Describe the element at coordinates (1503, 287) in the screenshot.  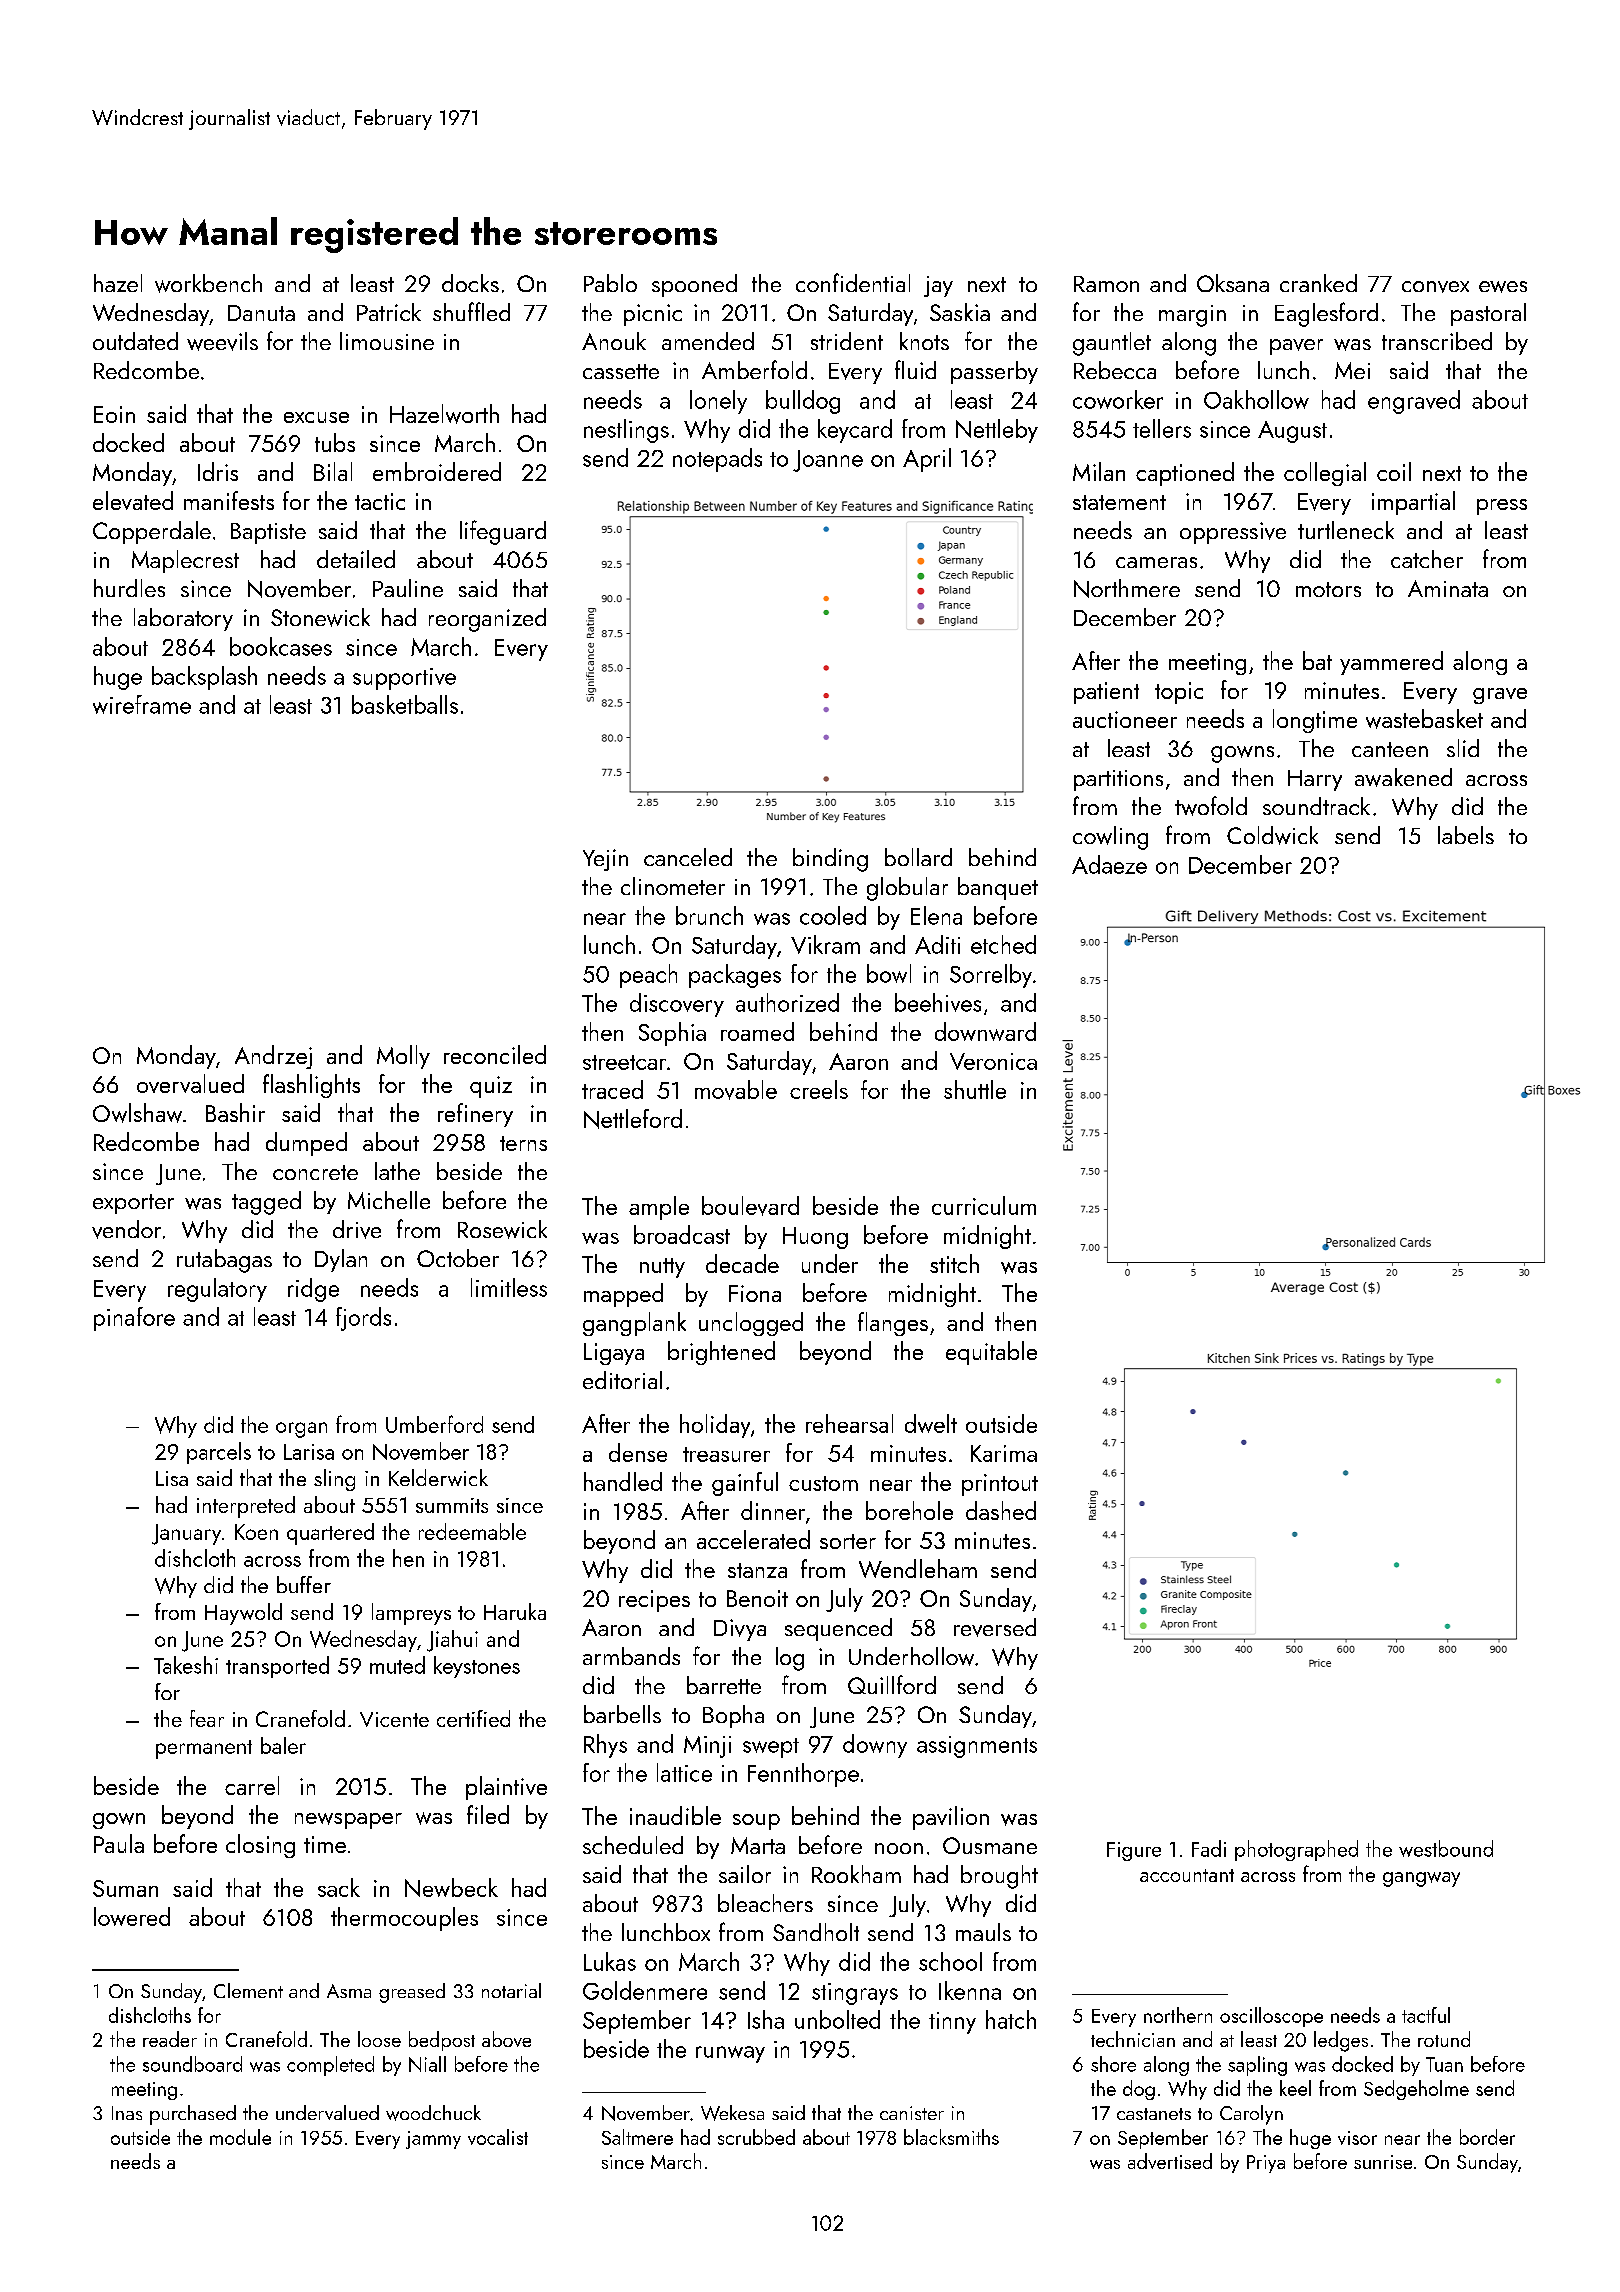
I see `ewes` at that location.
